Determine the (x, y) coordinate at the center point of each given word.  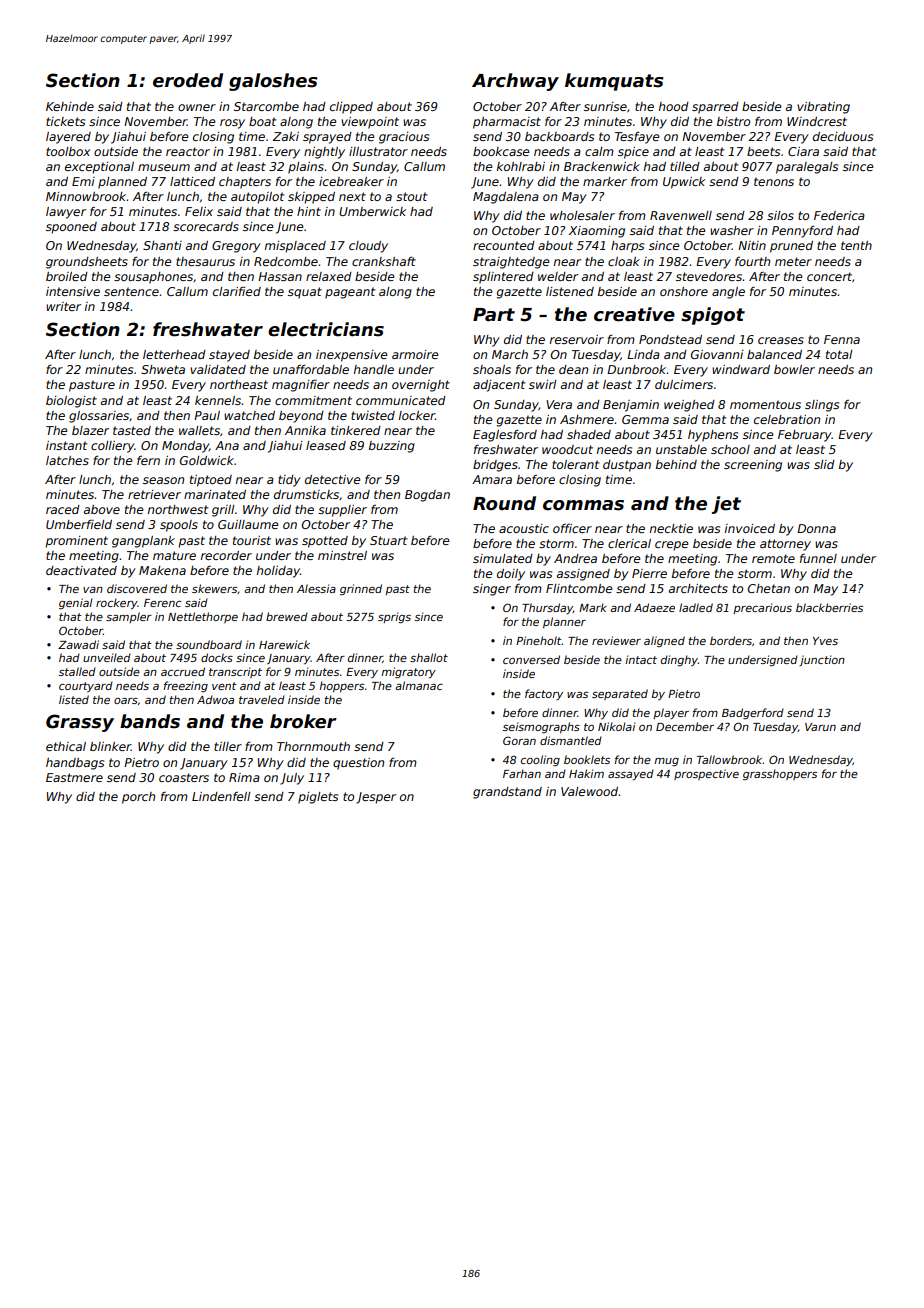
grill (223, 511)
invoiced (750, 528)
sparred (715, 108)
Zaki (285, 136)
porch (138, 798)
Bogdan (427, 496)
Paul (207, 415)
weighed (689, 406)
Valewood (590, 791)
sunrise (605, 106)
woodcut (567, 449)
